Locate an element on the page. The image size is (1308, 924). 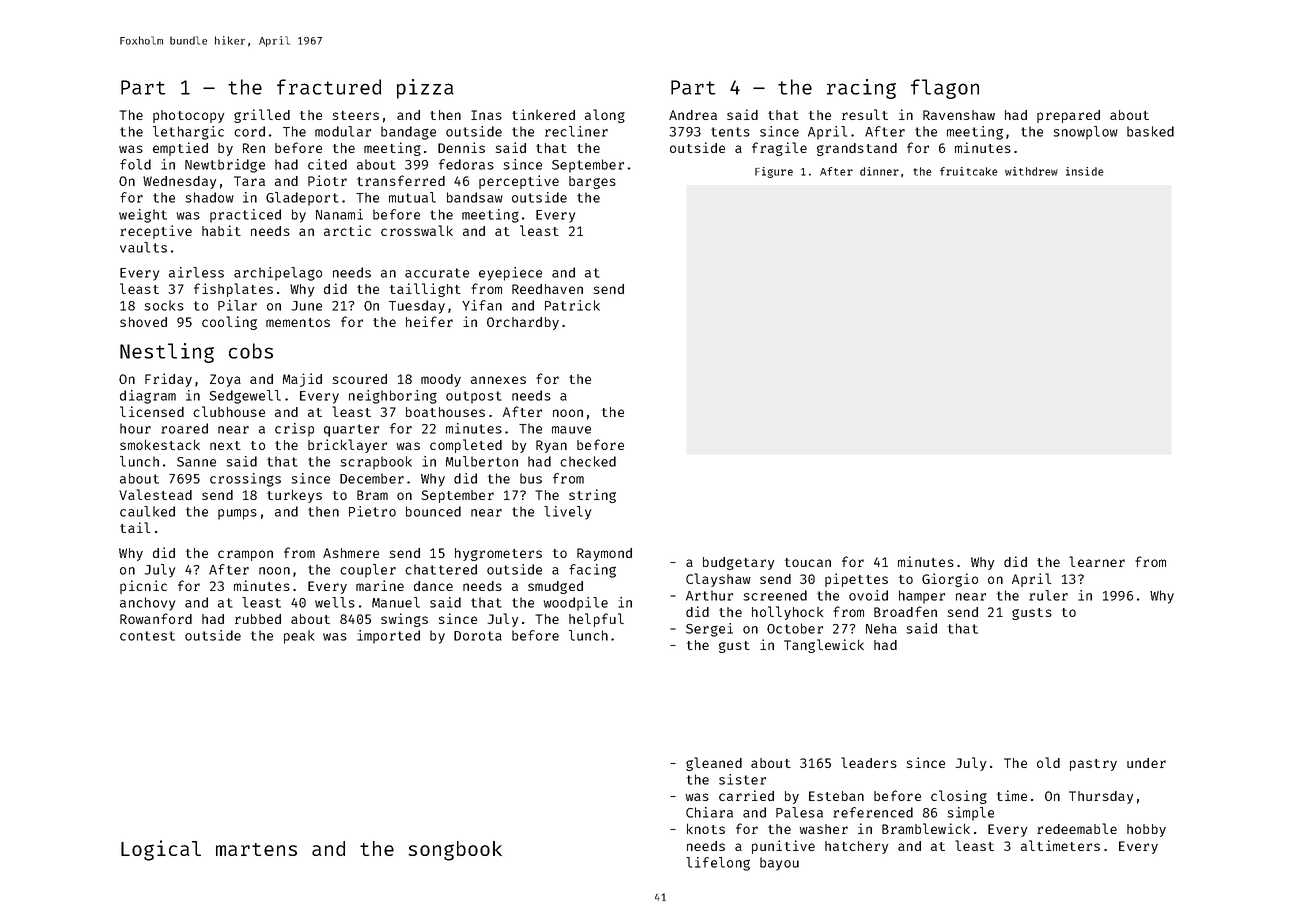
songbook is located at coordinates (455, 851).
